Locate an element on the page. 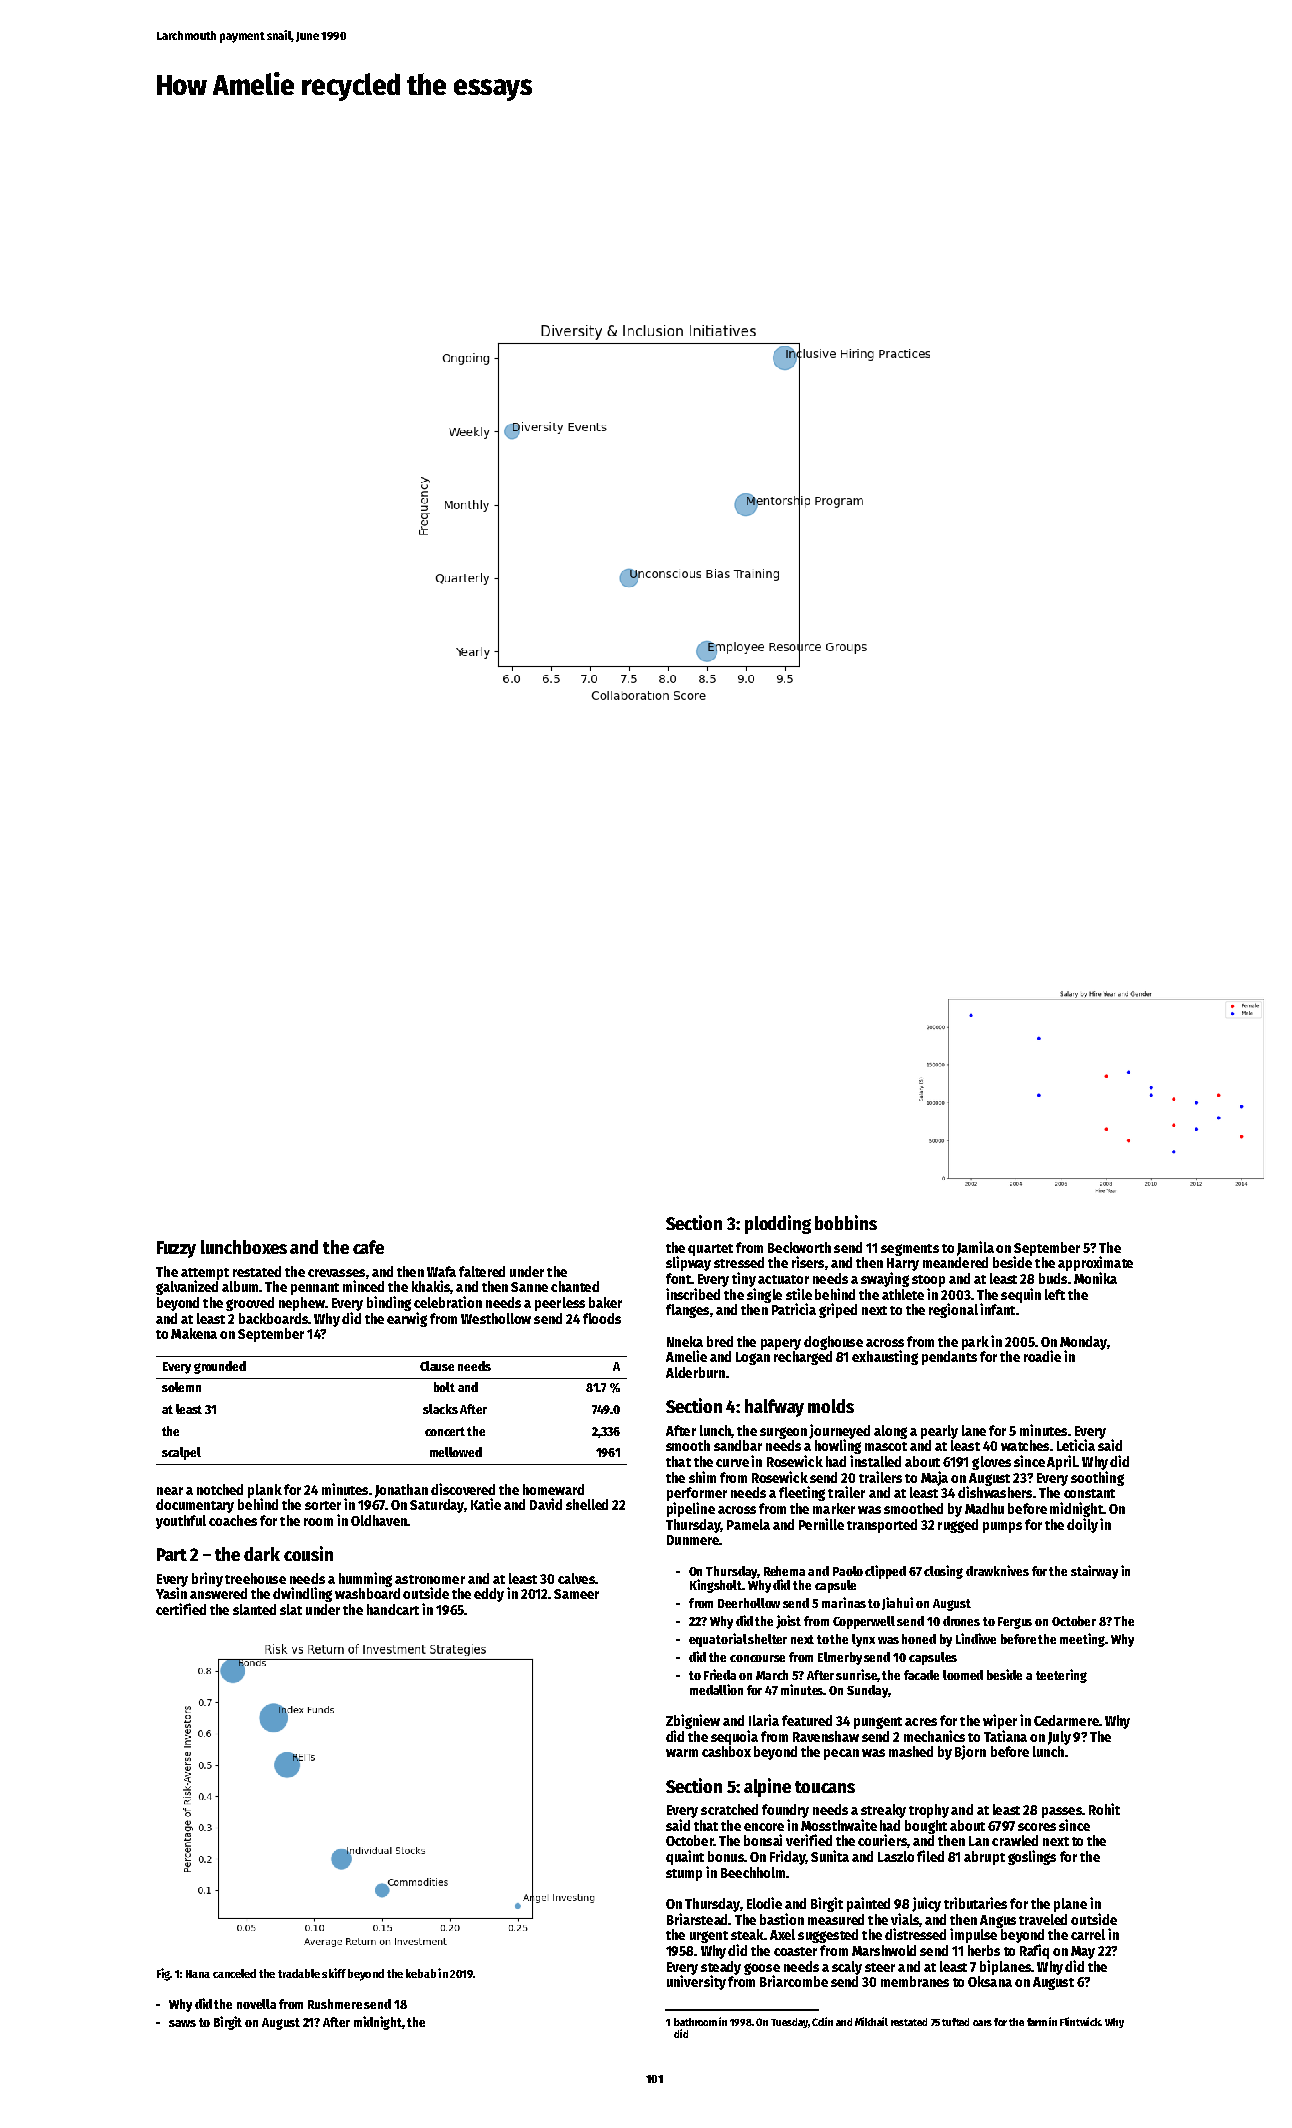 This image has width=1292, height=2128. sequoia is located at coordinates (734, 1737).
